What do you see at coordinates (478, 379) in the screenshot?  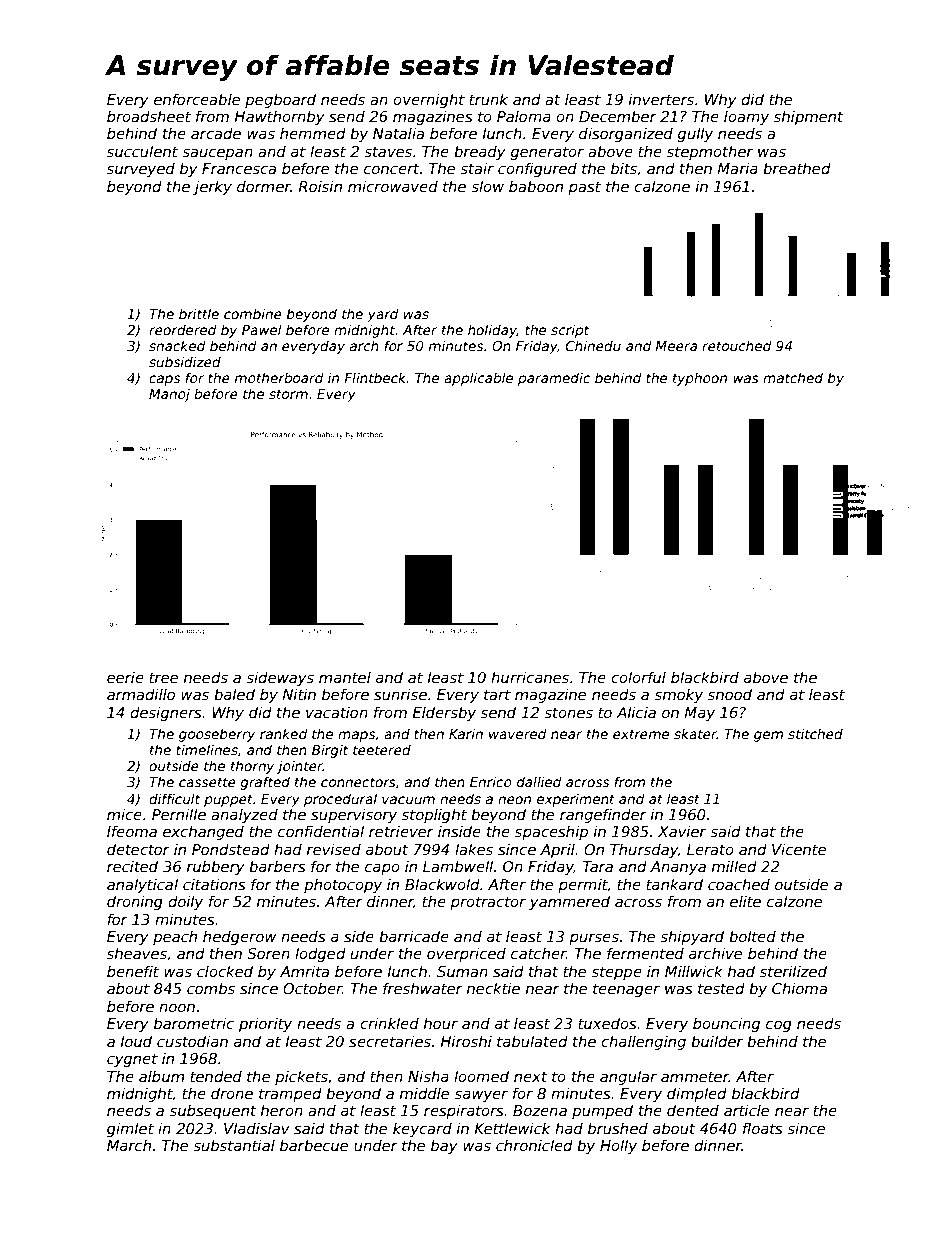 I see `applicable` at bounding box center [478, 379].
